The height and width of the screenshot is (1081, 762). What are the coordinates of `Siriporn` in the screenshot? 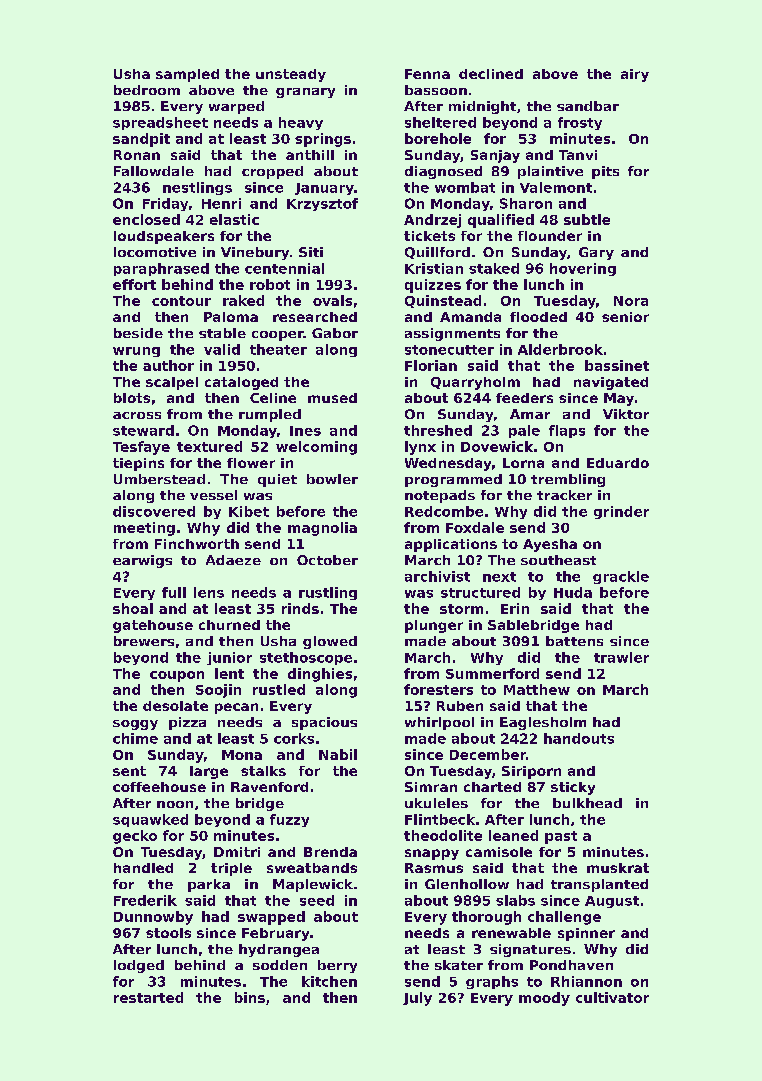 It's located at (531, 772).
